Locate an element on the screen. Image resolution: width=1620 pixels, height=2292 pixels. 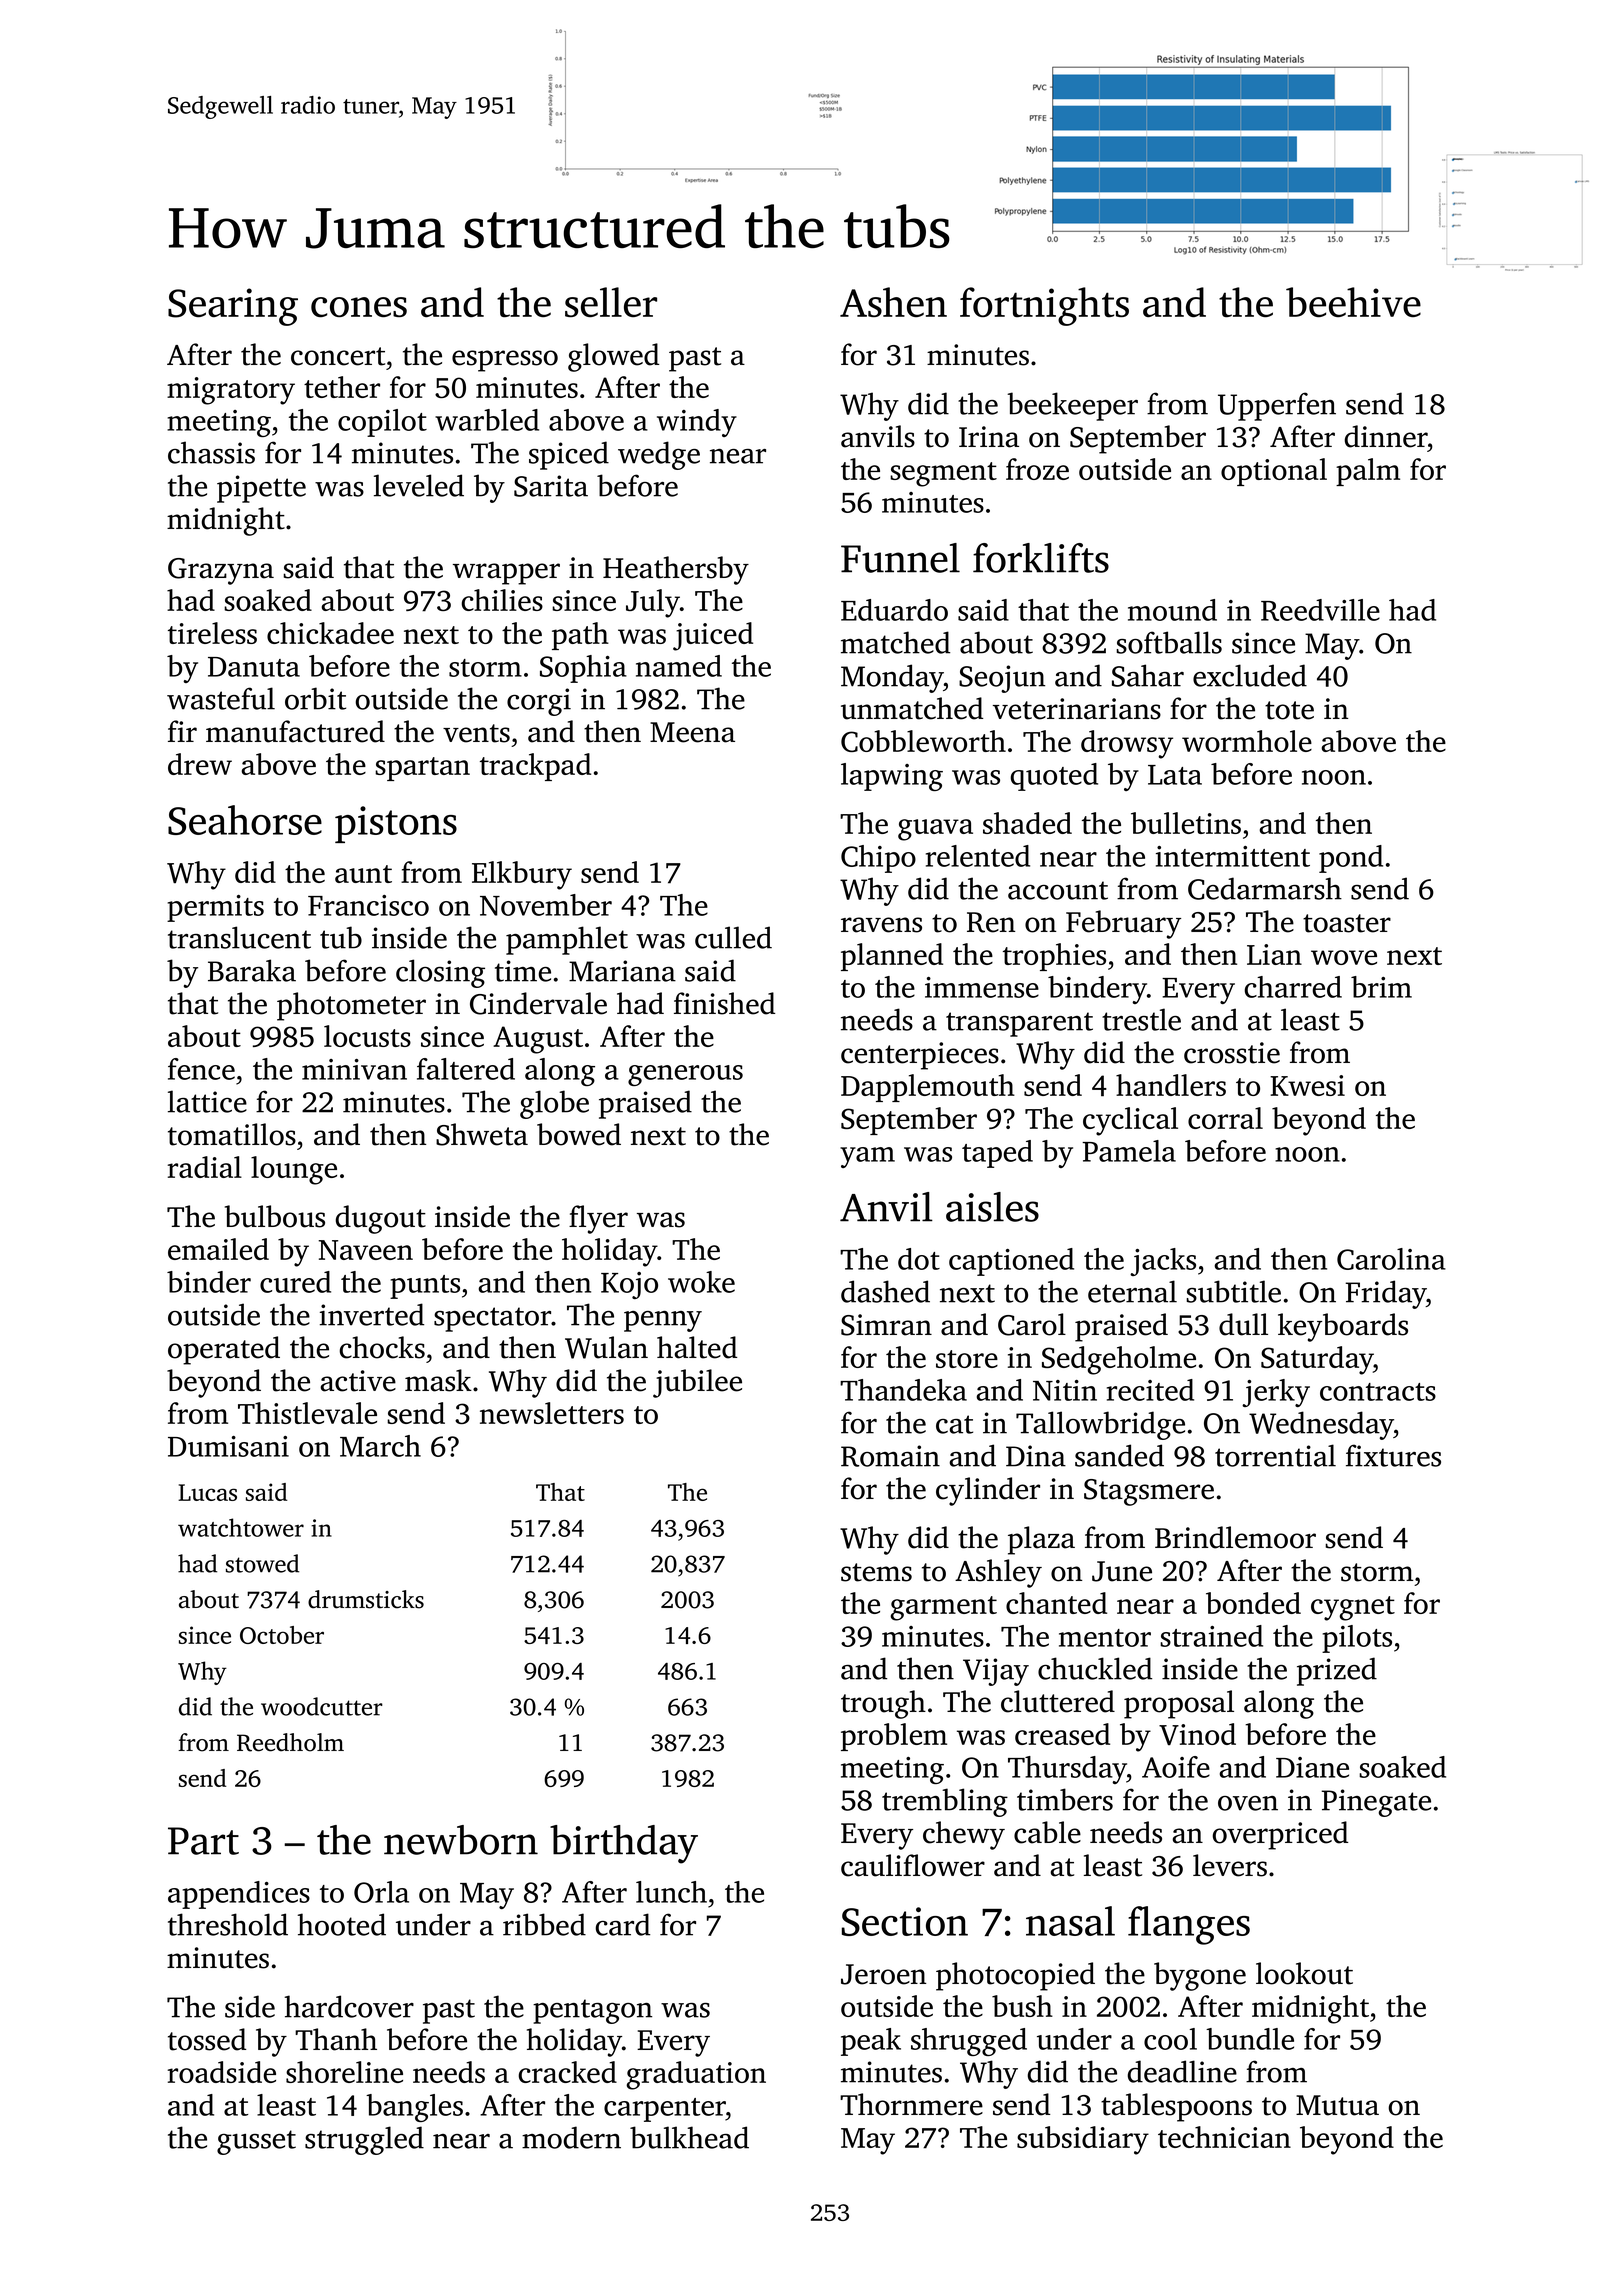
Dumisani is located at coordinates (228, 1446).
